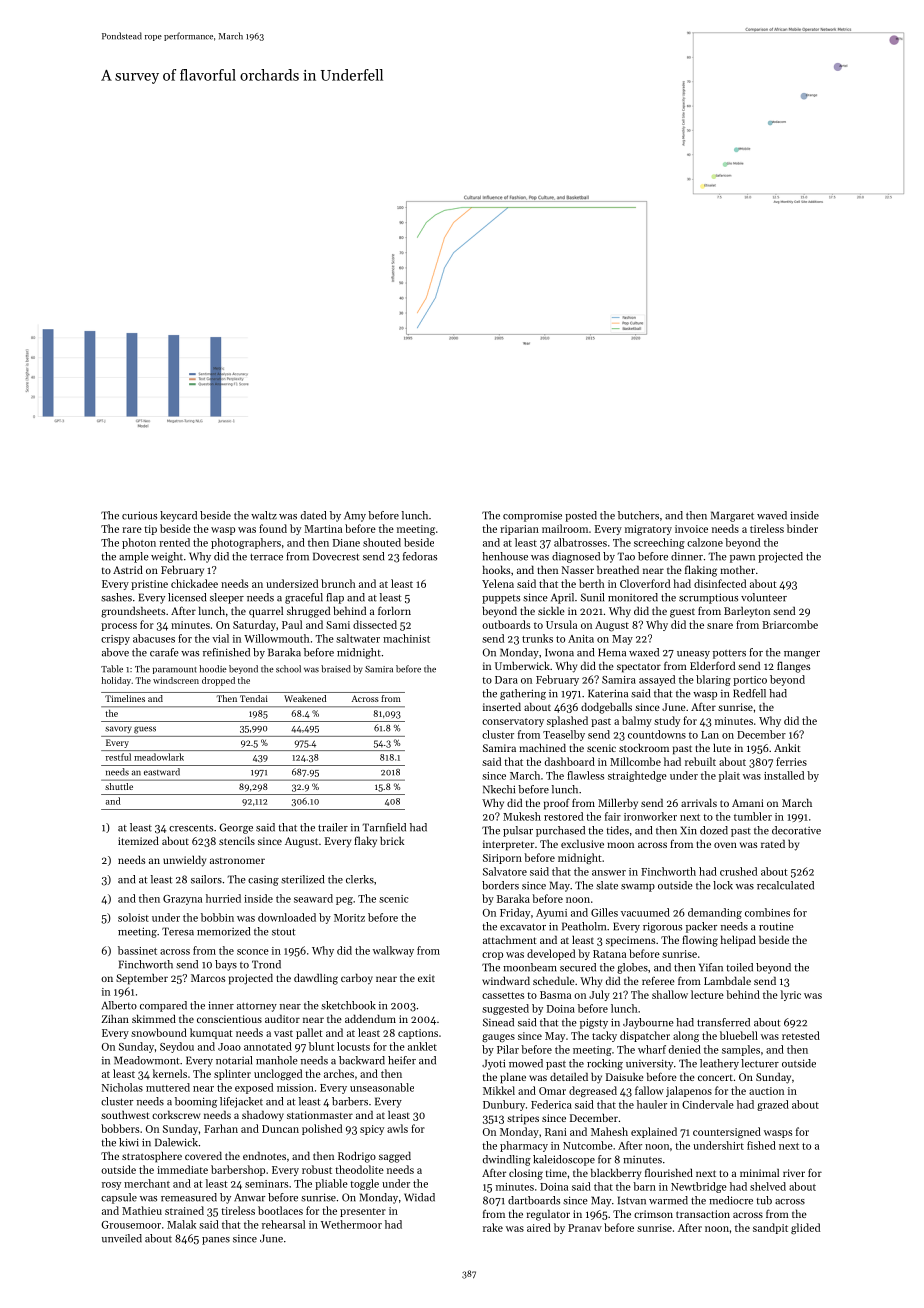  Describe the element at coordinates (648, 1023) in the document. I see `Jaybourne` at that location.
